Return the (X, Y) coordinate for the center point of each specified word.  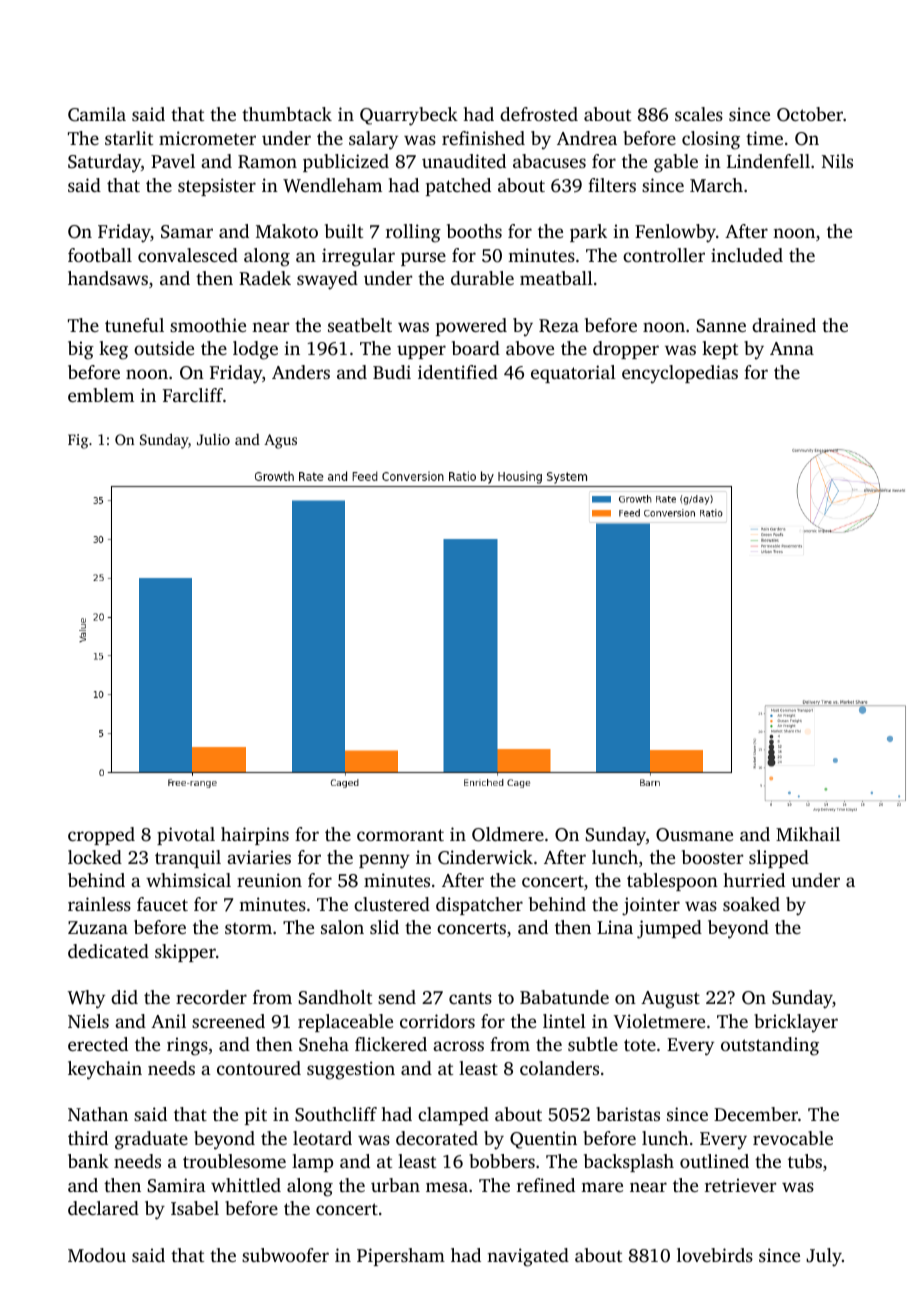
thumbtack (287, 114)
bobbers (502, 1161)
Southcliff (336, 1114)
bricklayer (796, 1023)
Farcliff (193, 395)
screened (228, 1021)
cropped (101, 836)
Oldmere (508, 834)
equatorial (573, 374)
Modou (97, 1255)
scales (699, 114)
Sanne (721, 326)
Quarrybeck (409, 116)
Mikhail (808, 834)
